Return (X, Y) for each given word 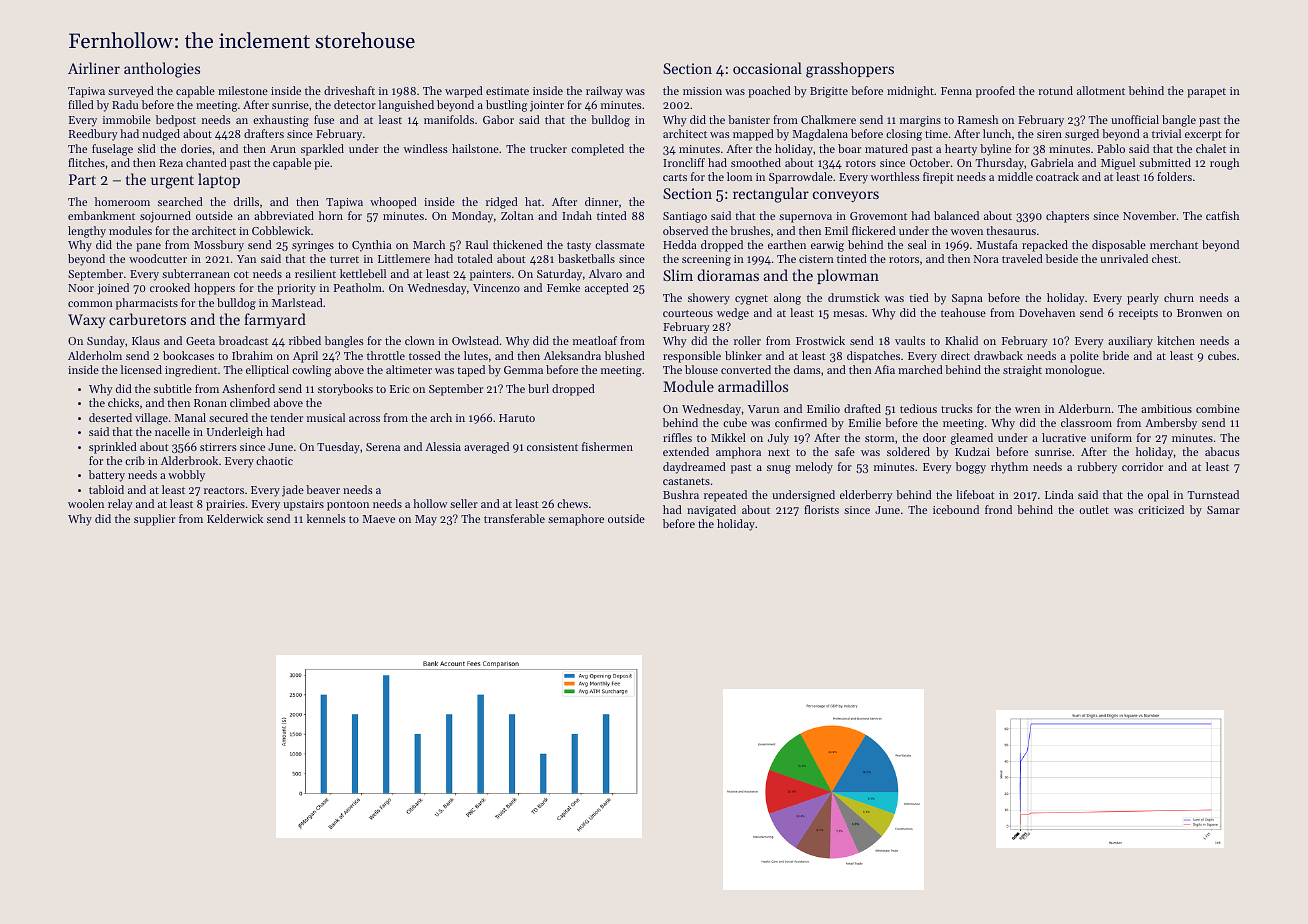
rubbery (1097, 468)
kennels (326, 518)
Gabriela (1052, 162)
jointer (547, 106)
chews (572, 503)
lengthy (87, 232)
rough (1224, 164)
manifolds (449, 119)
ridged (502, 203)
